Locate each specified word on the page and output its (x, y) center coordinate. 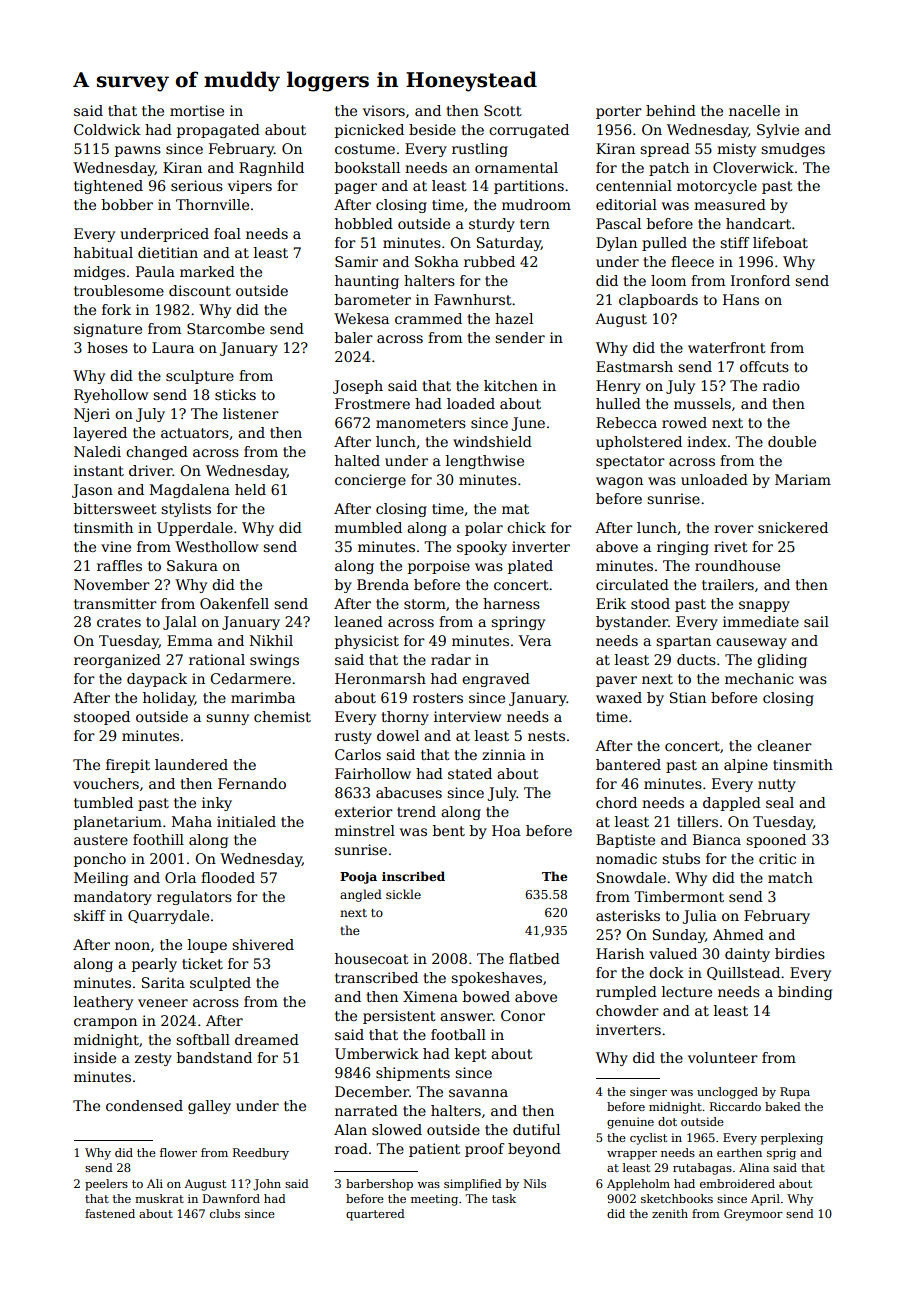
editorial (626, 204)
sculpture (200, 377)
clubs (225, 1213)
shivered (263, 944)
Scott (503, 110)
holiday (169, 699)
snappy (764, 606)
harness (511, 603)
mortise (197, 110)
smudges (793, 150)
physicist (367, 642)
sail (816, 621)
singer (648, 1093)
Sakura (192, 565)
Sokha (437, 261)
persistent (399, 1017)
